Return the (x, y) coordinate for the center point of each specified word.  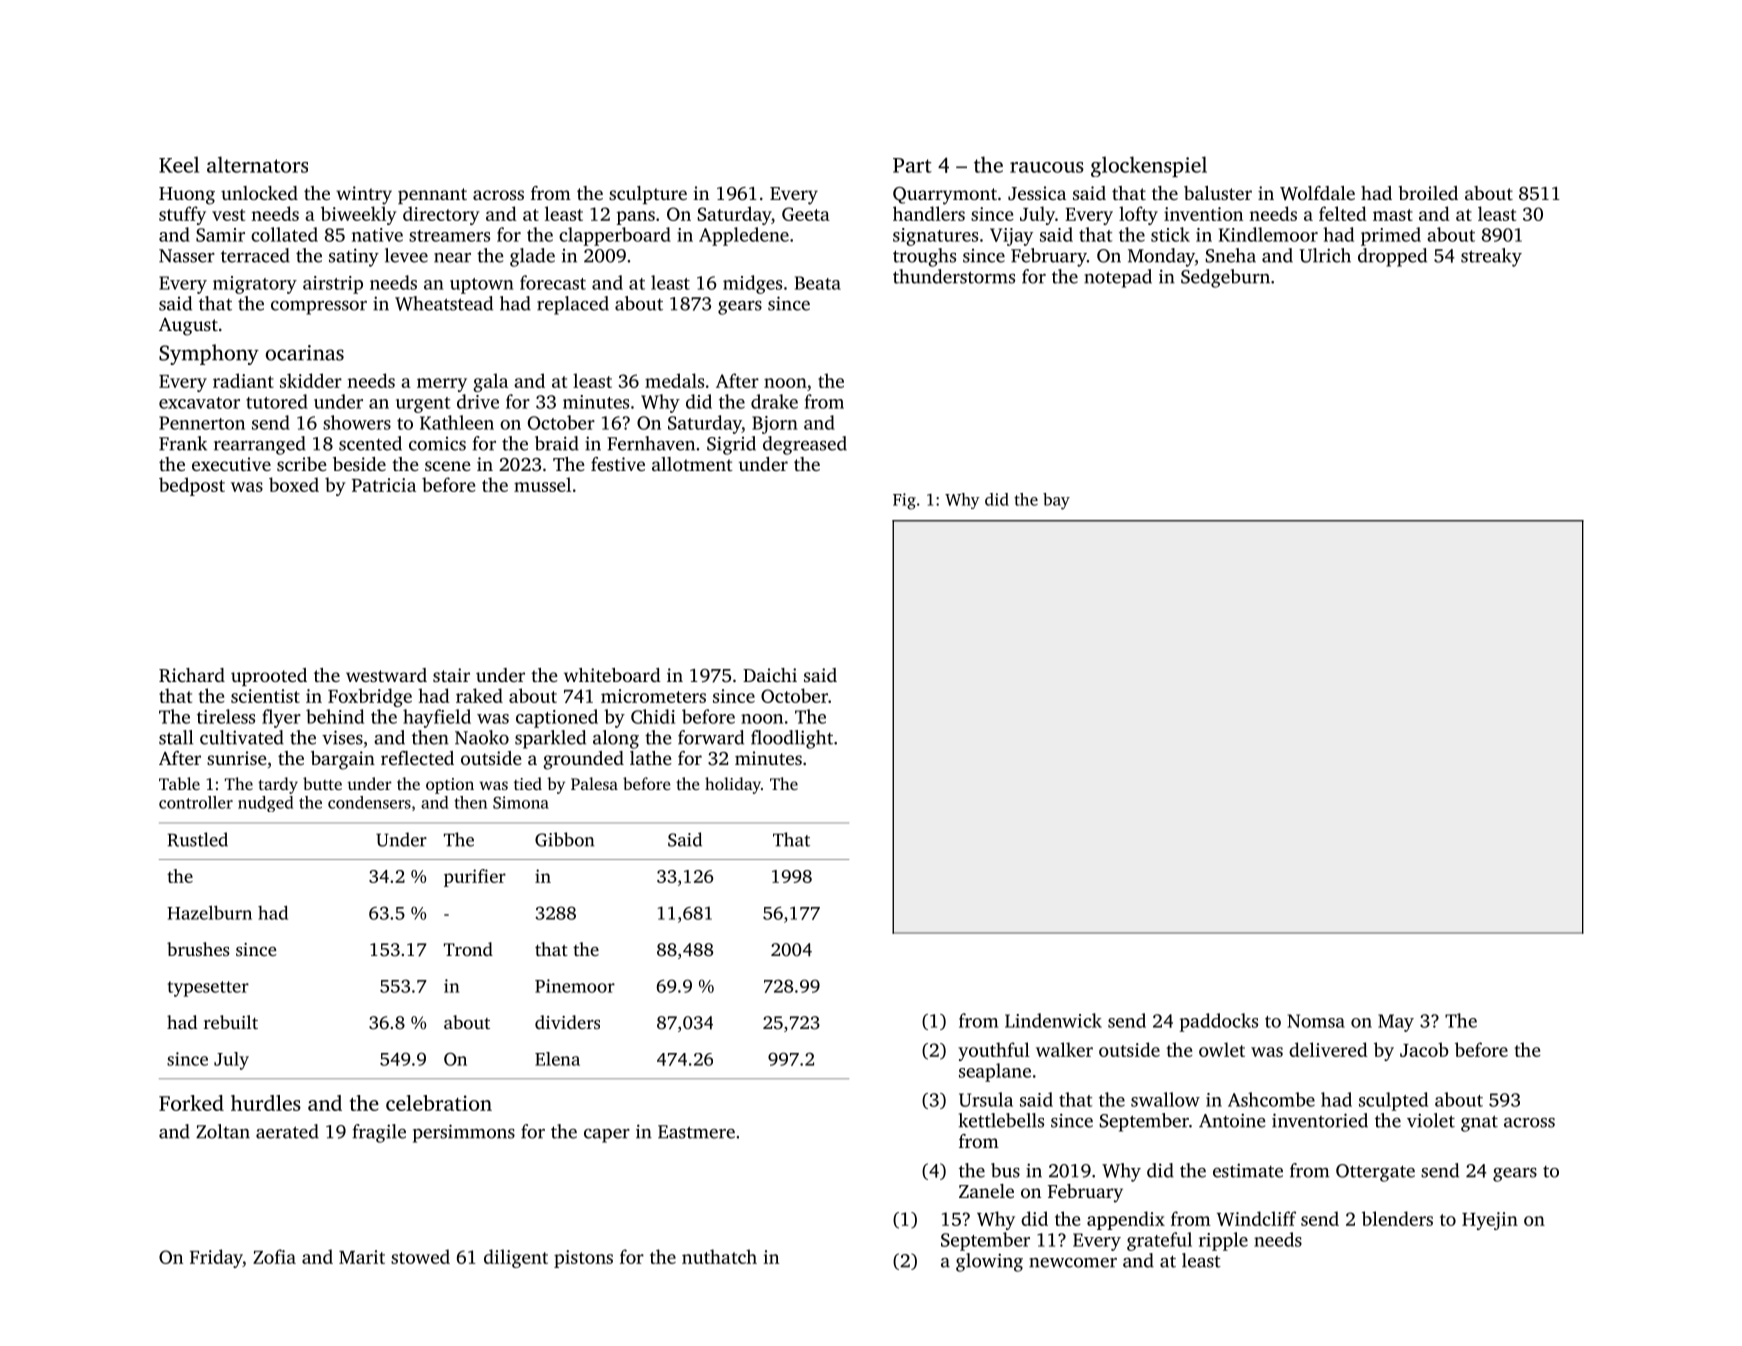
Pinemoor (575, 986)
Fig (904, 501)
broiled (1428, 193)
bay (1056, 501)
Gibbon (564, 839)
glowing (989, 1262)
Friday (216, 1258)
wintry (364, 195)
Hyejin (1490, 1221)
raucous (1047, 167)
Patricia (384, 485)
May (1396, 1023)
